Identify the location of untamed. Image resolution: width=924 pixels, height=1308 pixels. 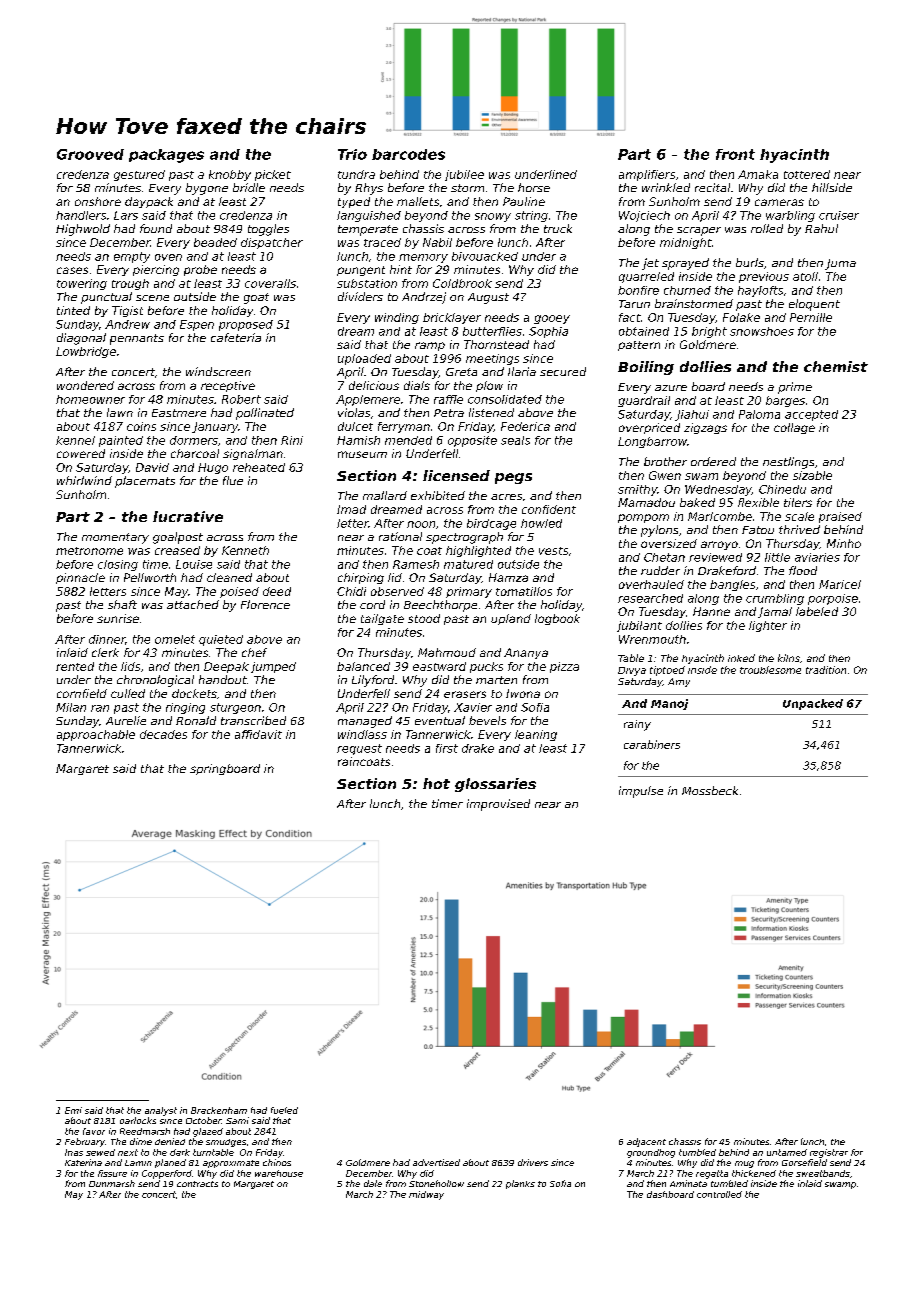
(787, 1152).
